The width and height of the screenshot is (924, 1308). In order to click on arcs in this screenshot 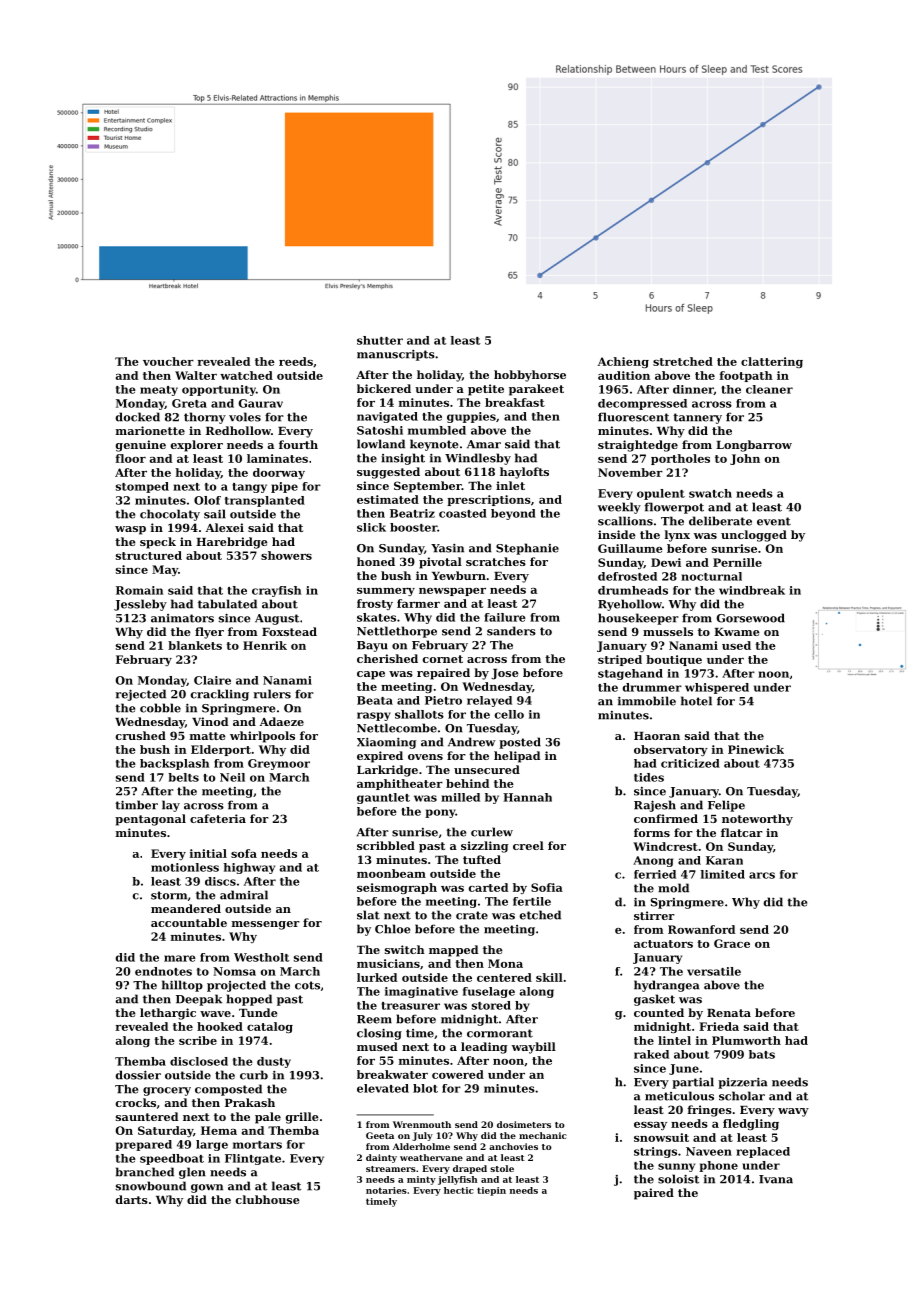, I will do `click(762, 875)`.
